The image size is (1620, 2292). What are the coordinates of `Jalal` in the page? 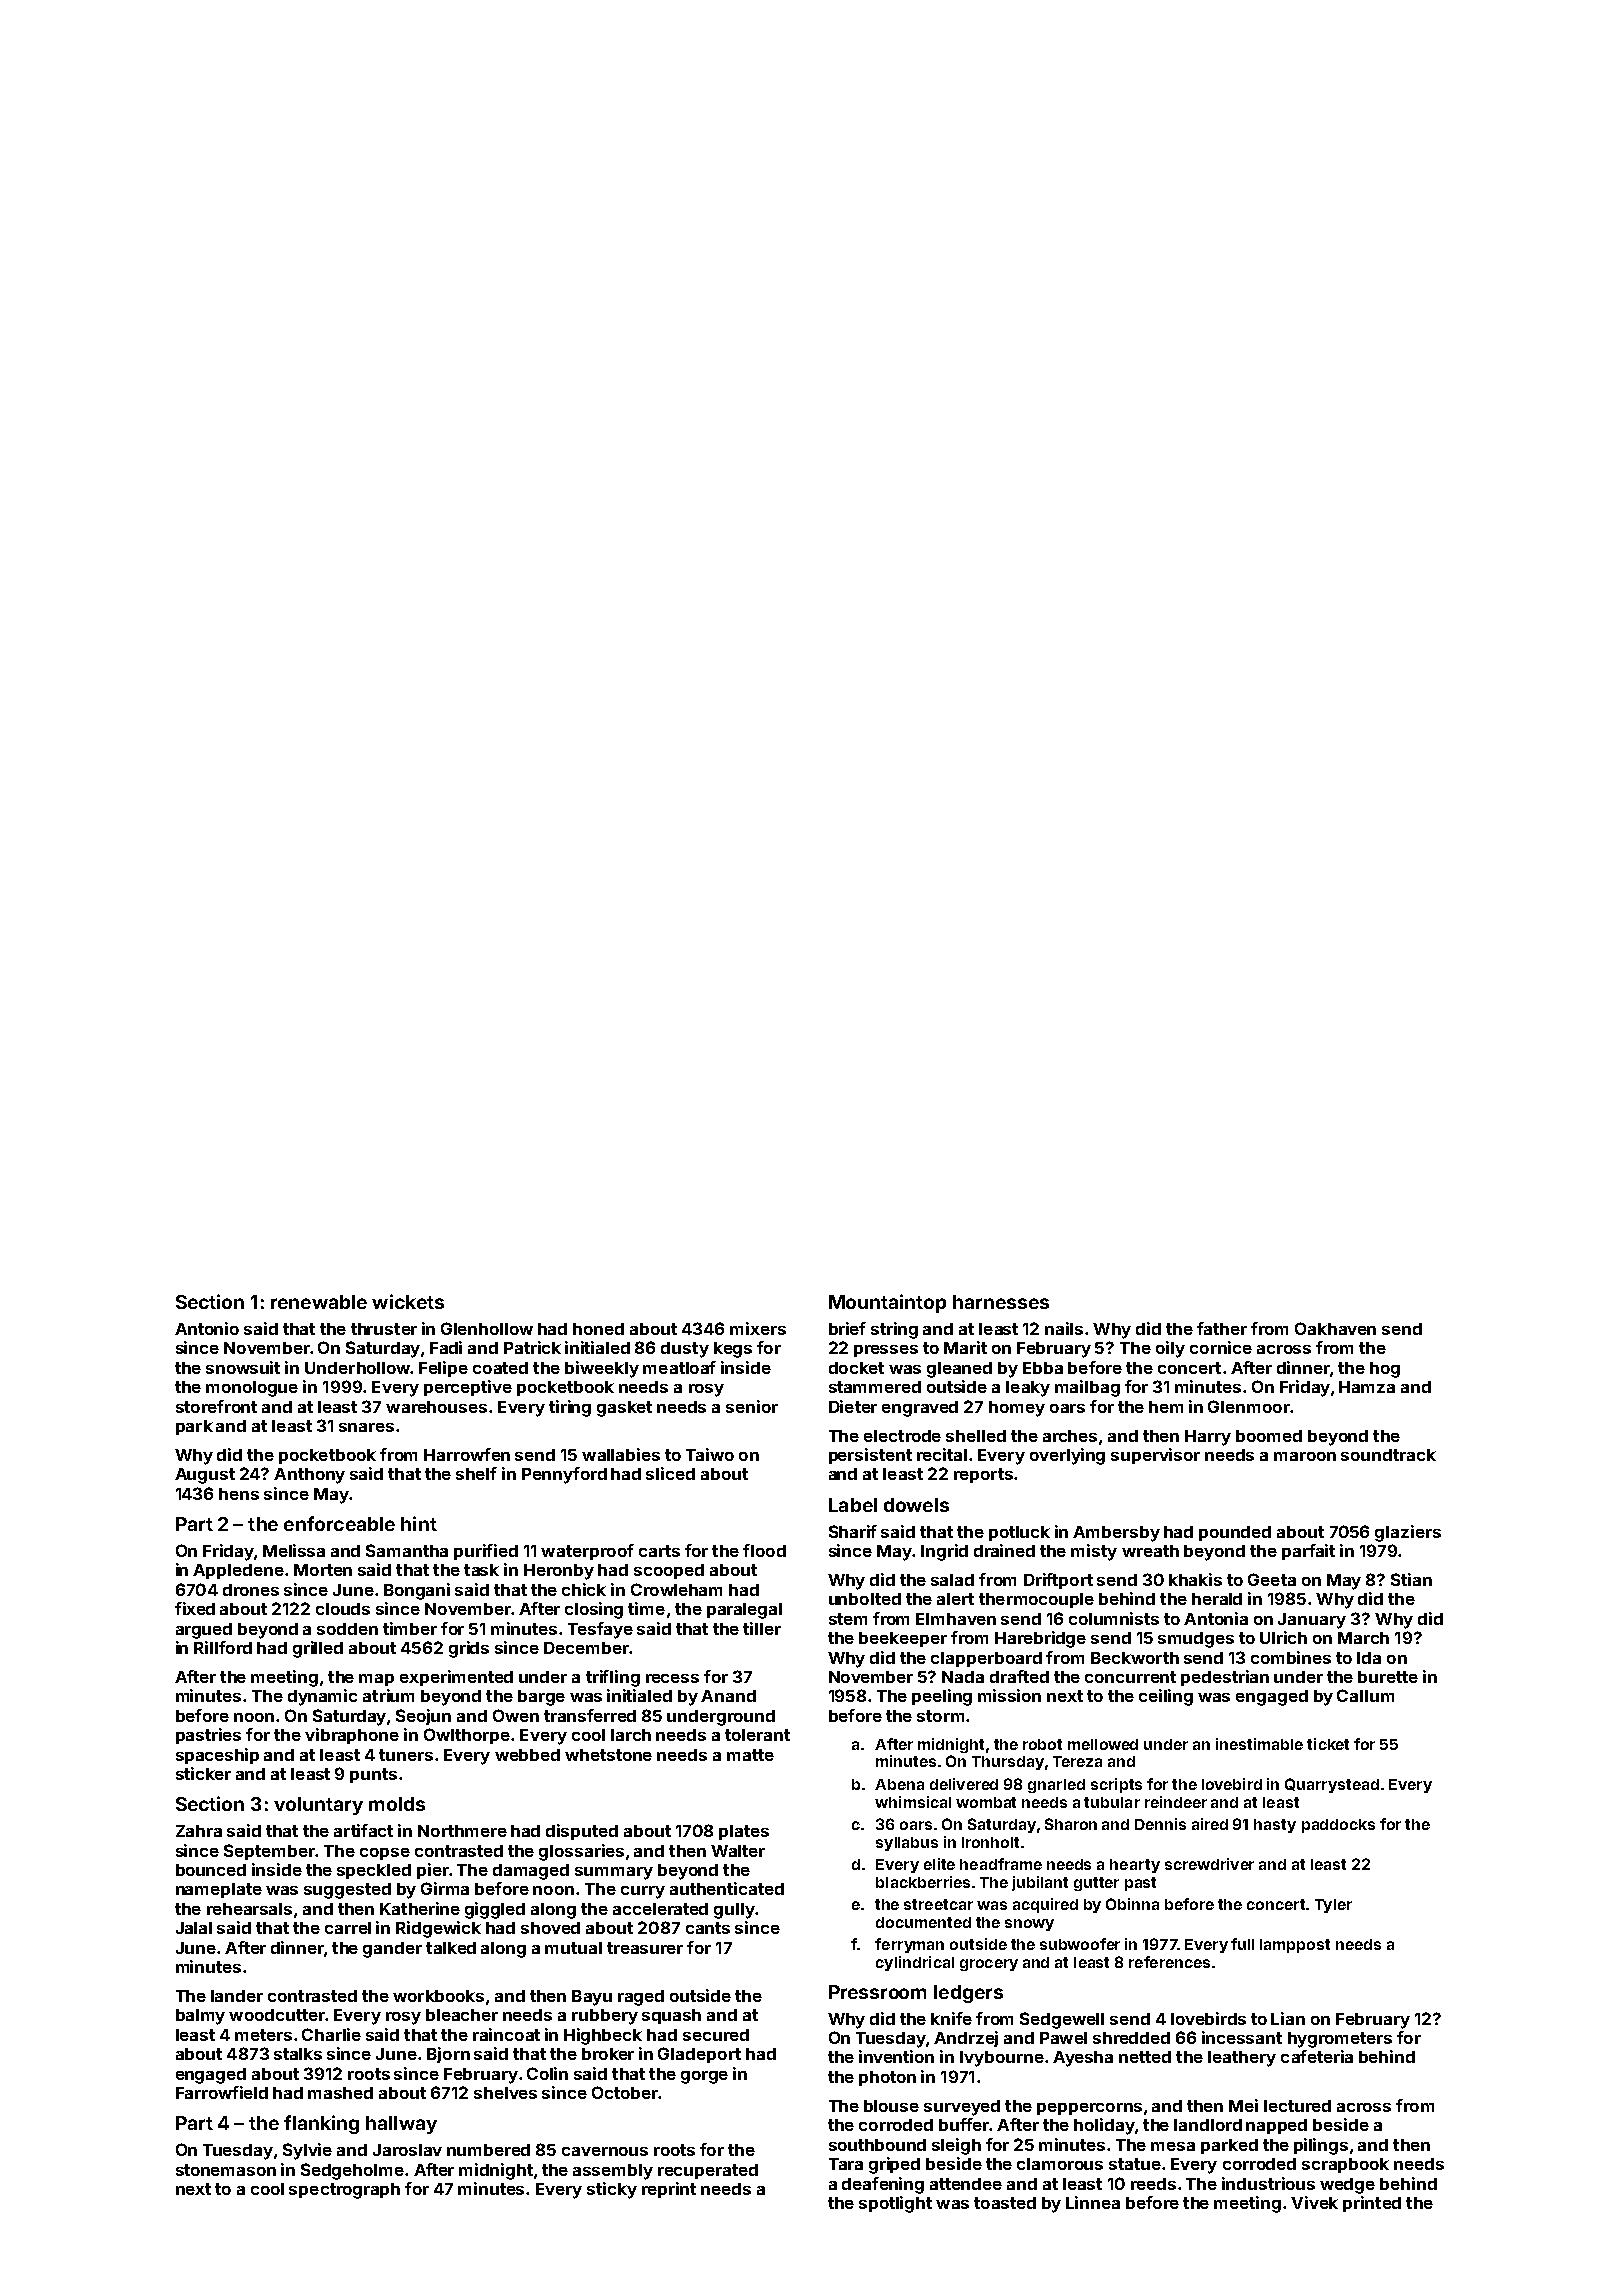 It's located at (194, 1928).
